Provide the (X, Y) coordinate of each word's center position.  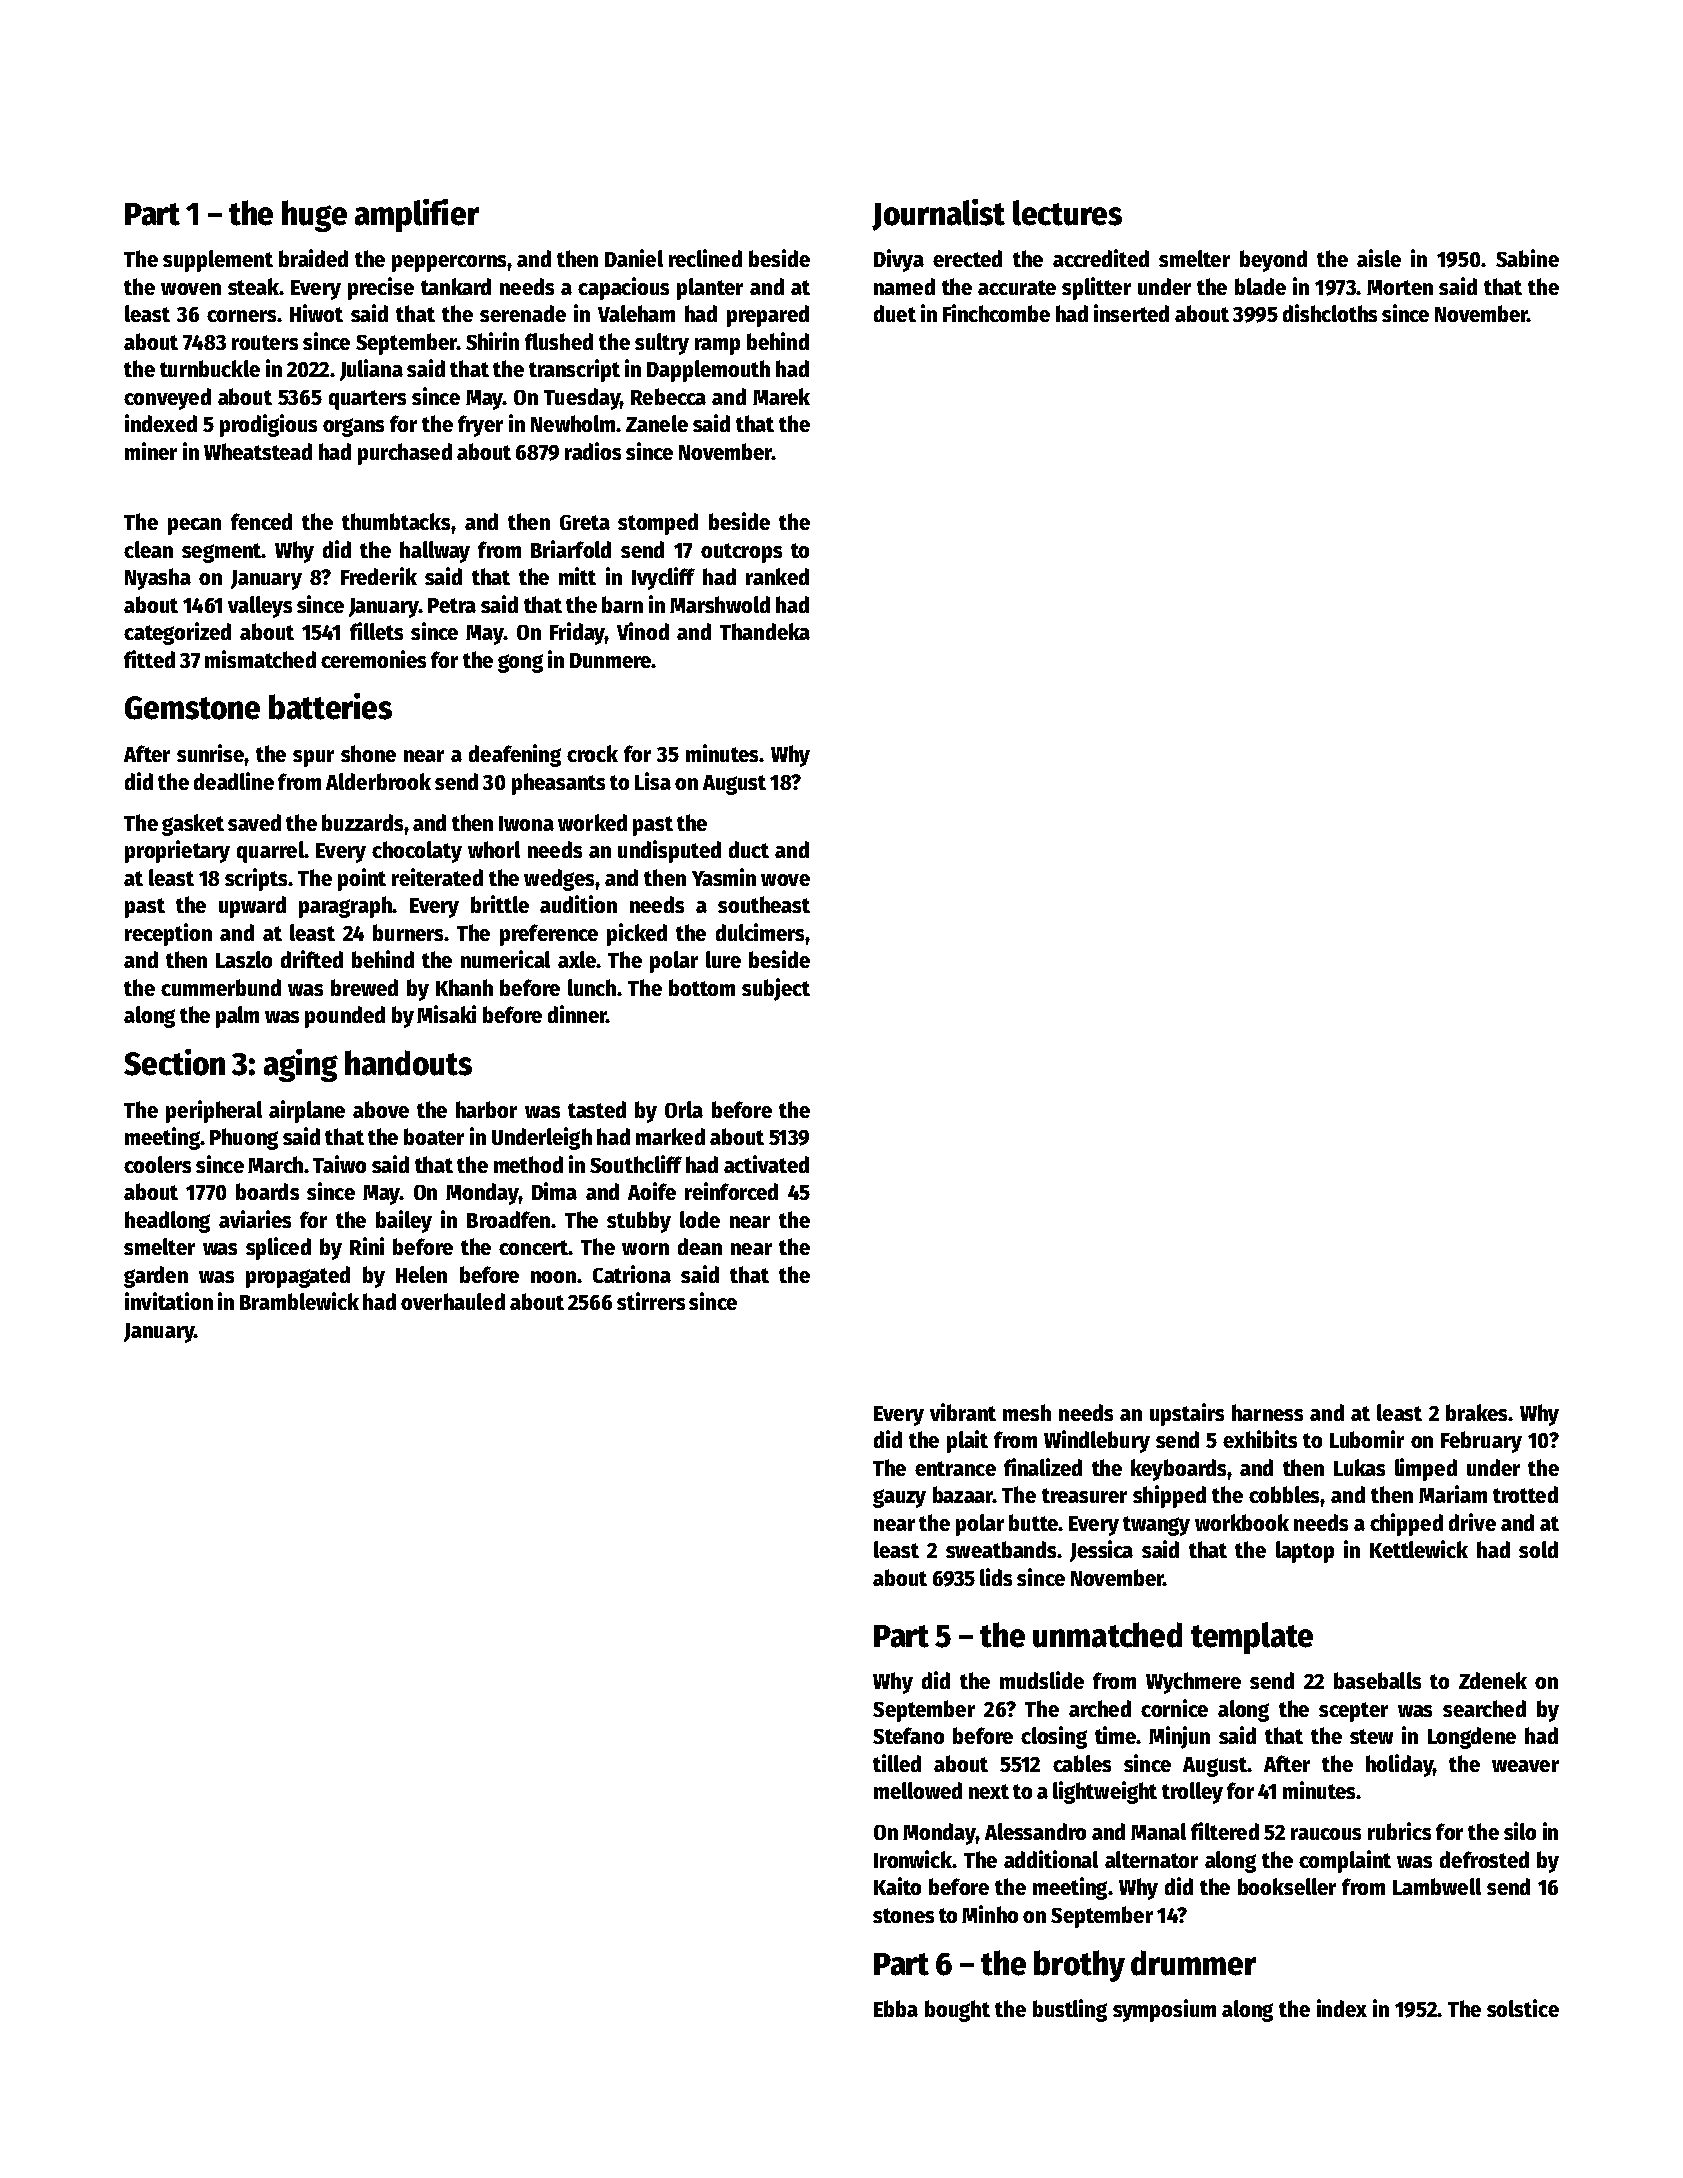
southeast (764, 904)
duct (749, 849)
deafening (515, 755)
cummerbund (221, 987)
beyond (1273, 261)
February (1481, 1442)
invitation (169, 1301)
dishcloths (1330, 313)
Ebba (896, 2008)
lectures (1067, 213)
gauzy (899, 1498)
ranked (777, 576)
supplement (218, 261)
